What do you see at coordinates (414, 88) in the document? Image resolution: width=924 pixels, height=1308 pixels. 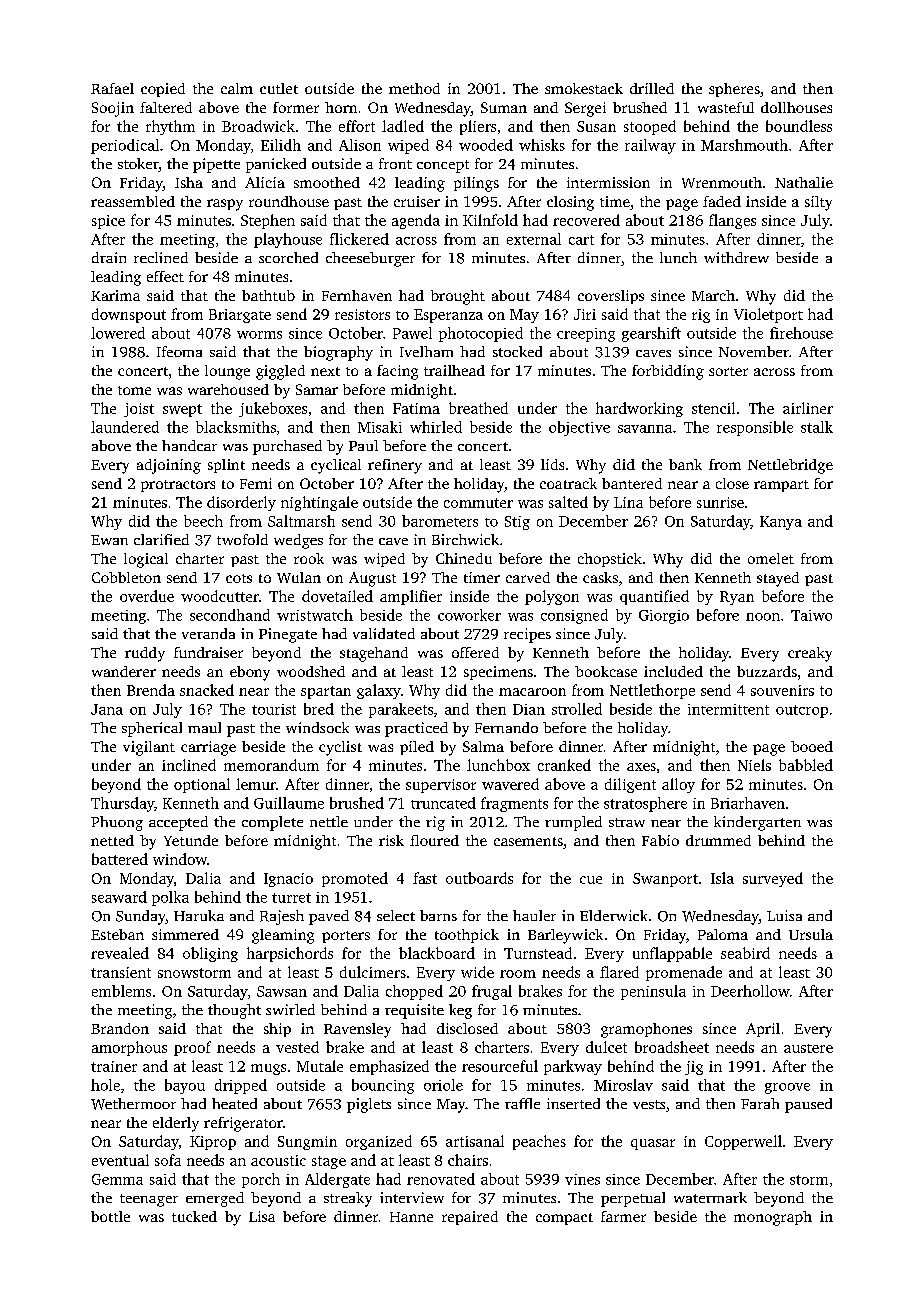 I see `method` at bounding box center [414, 88].
